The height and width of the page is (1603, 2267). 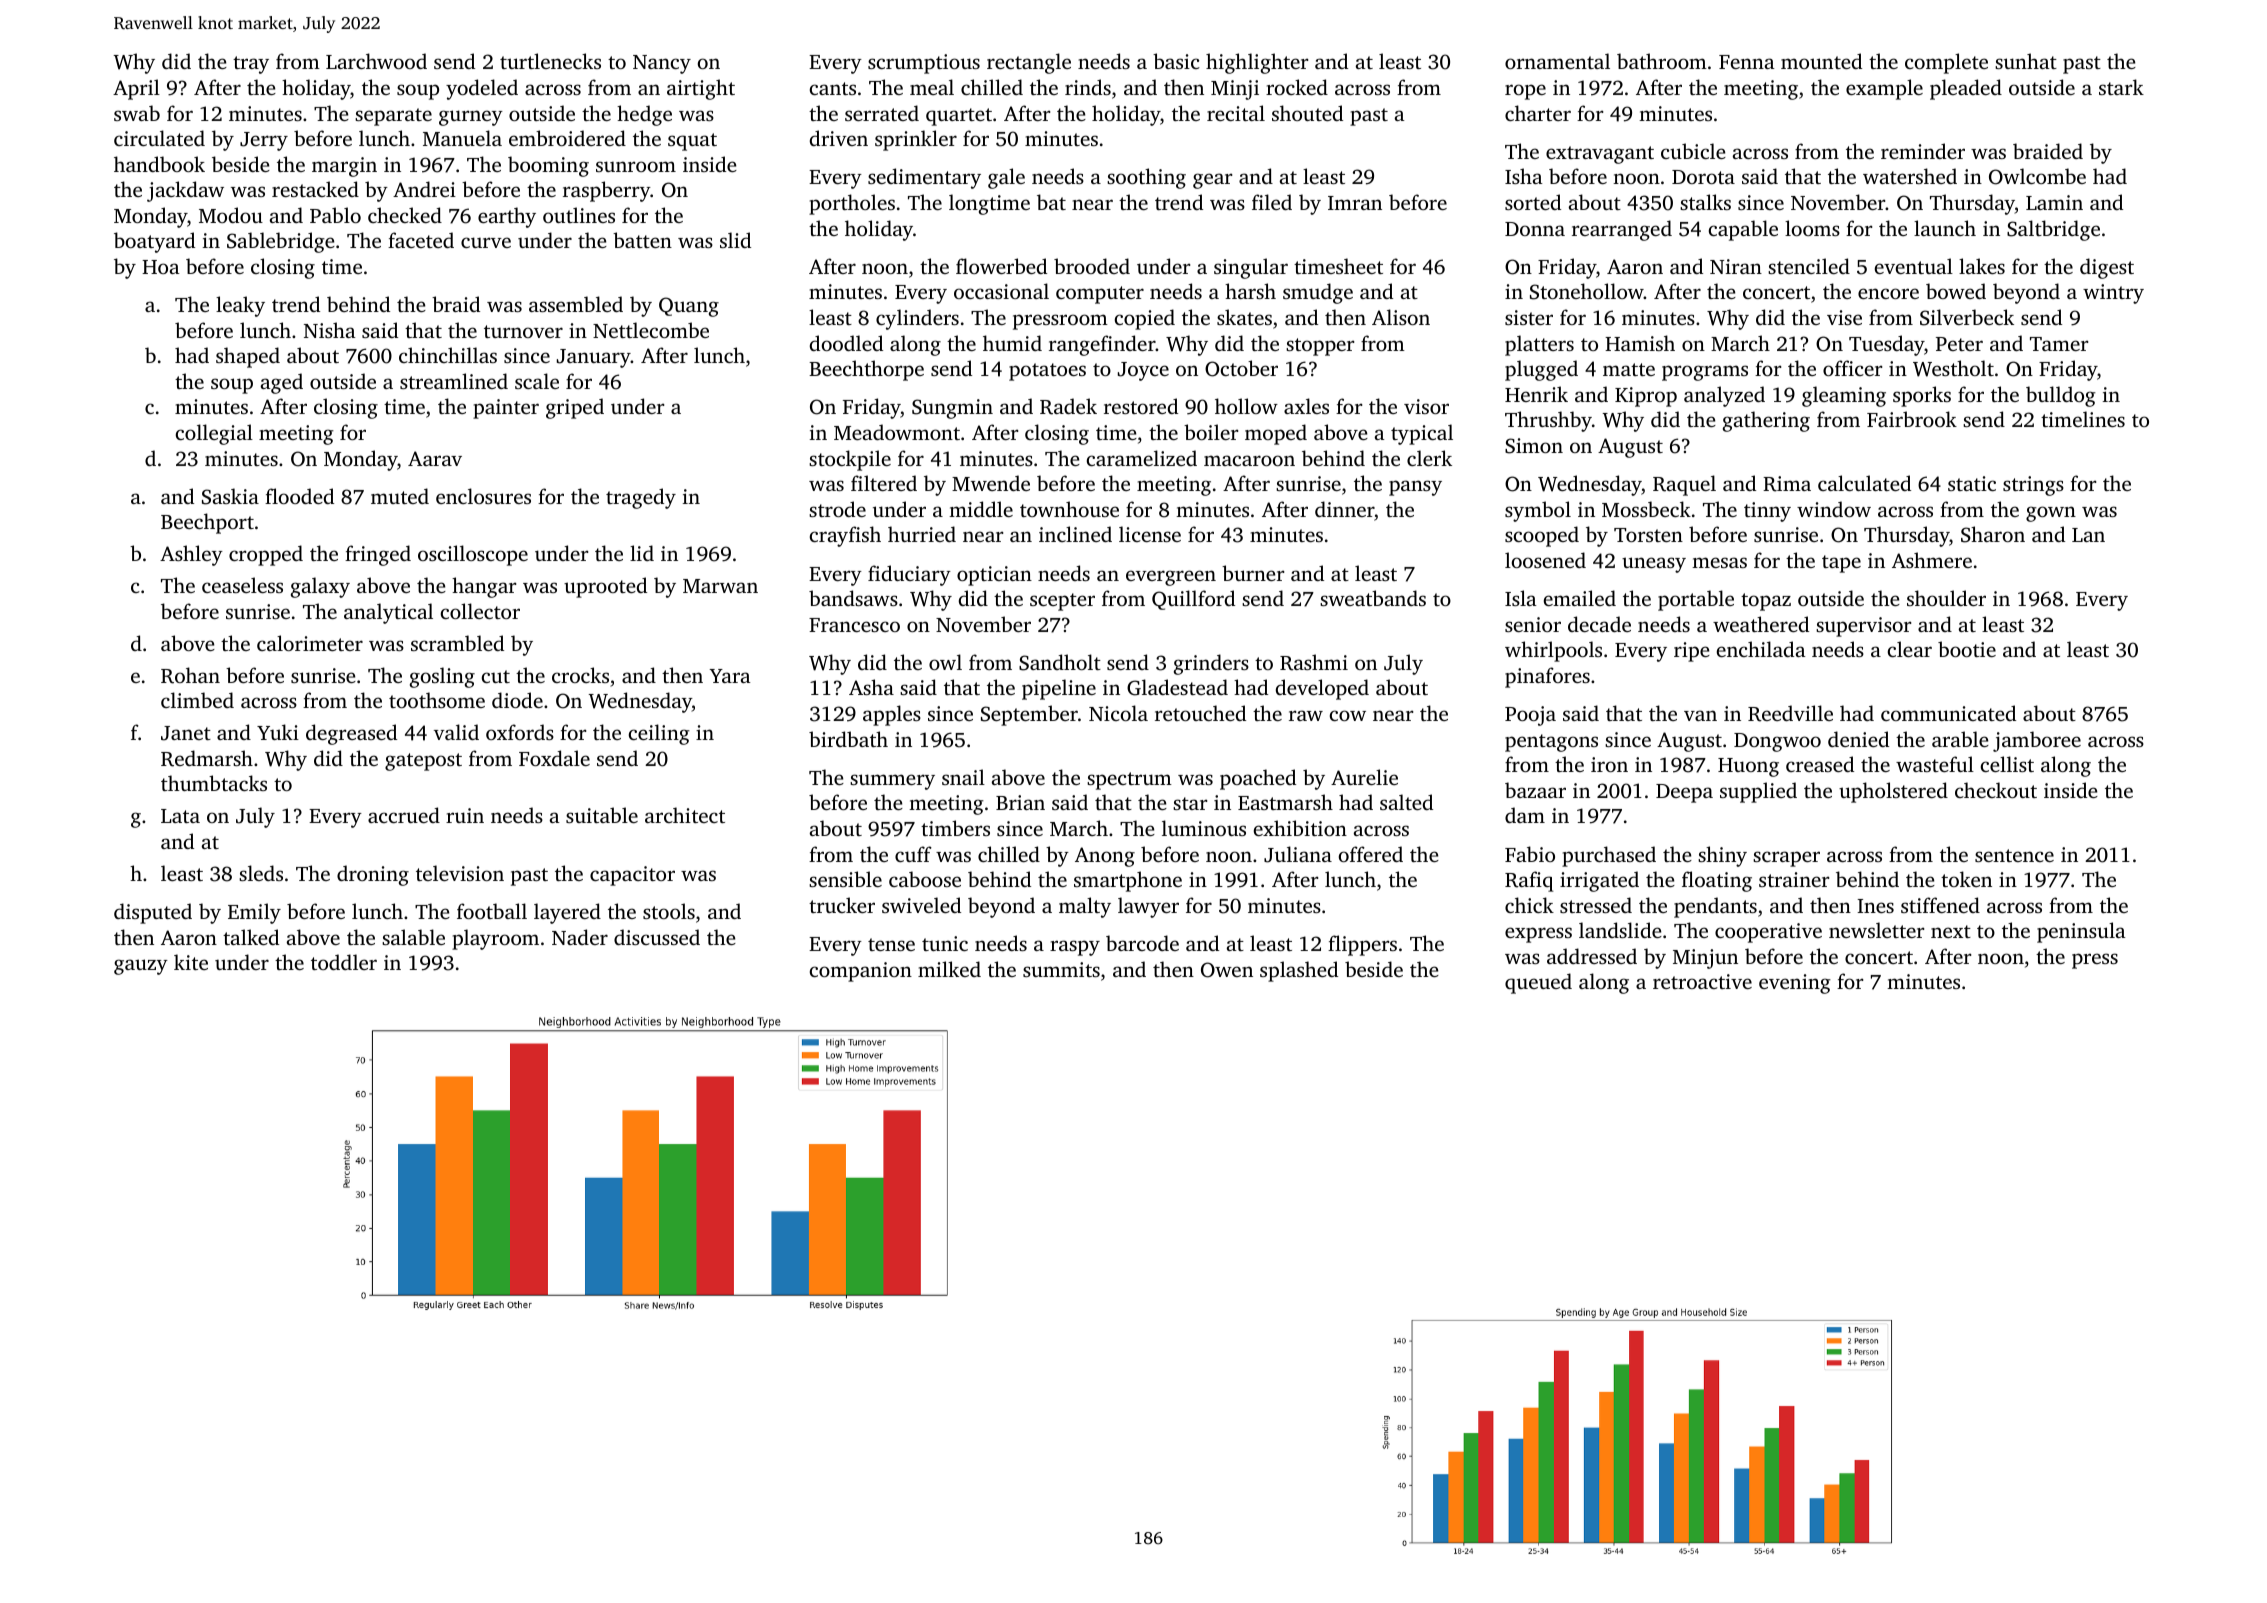 I want to click on gauzy, so click(x=141, y=967).
